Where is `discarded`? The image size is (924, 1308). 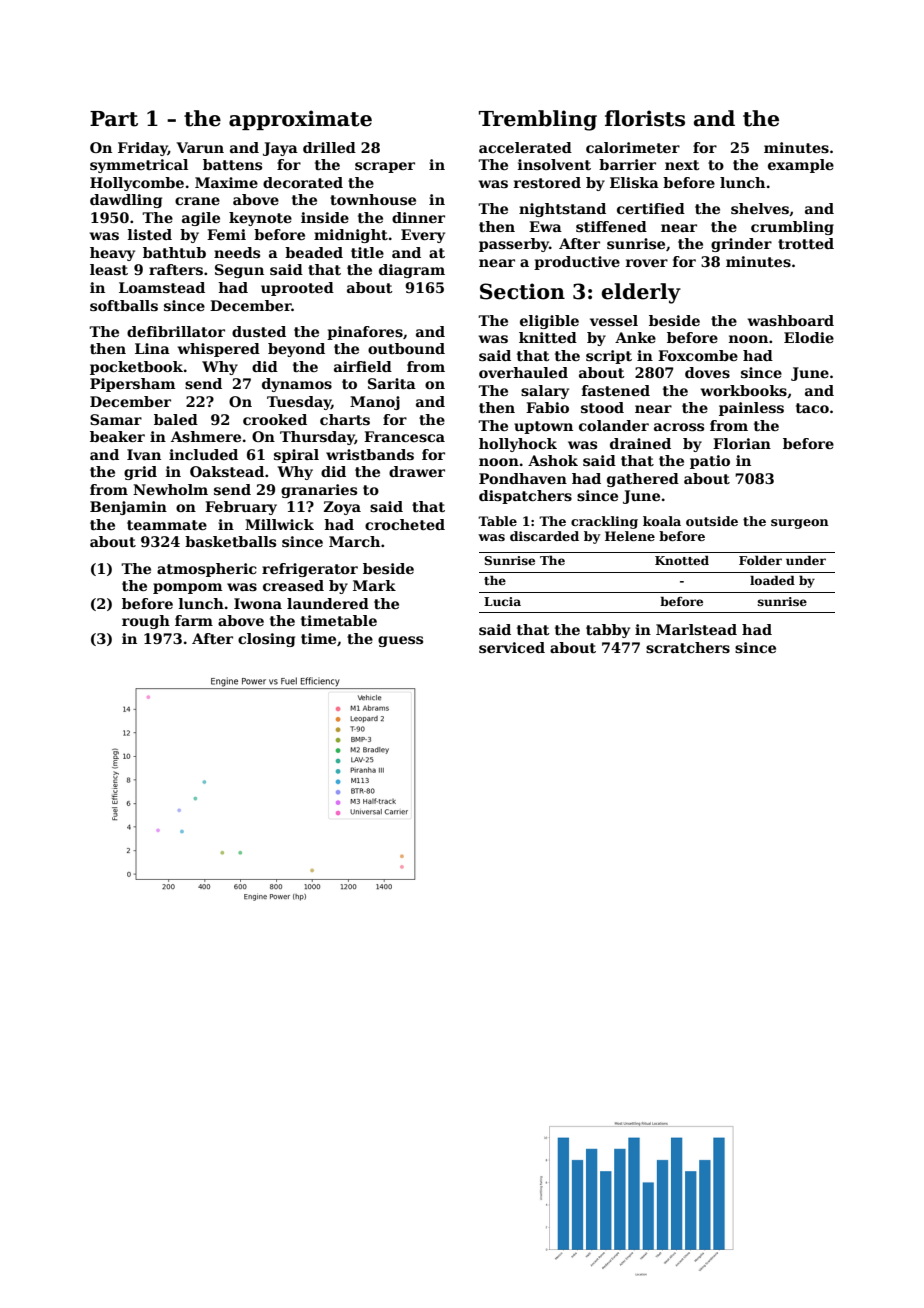 discarded is located at coordinates (544, 536).
